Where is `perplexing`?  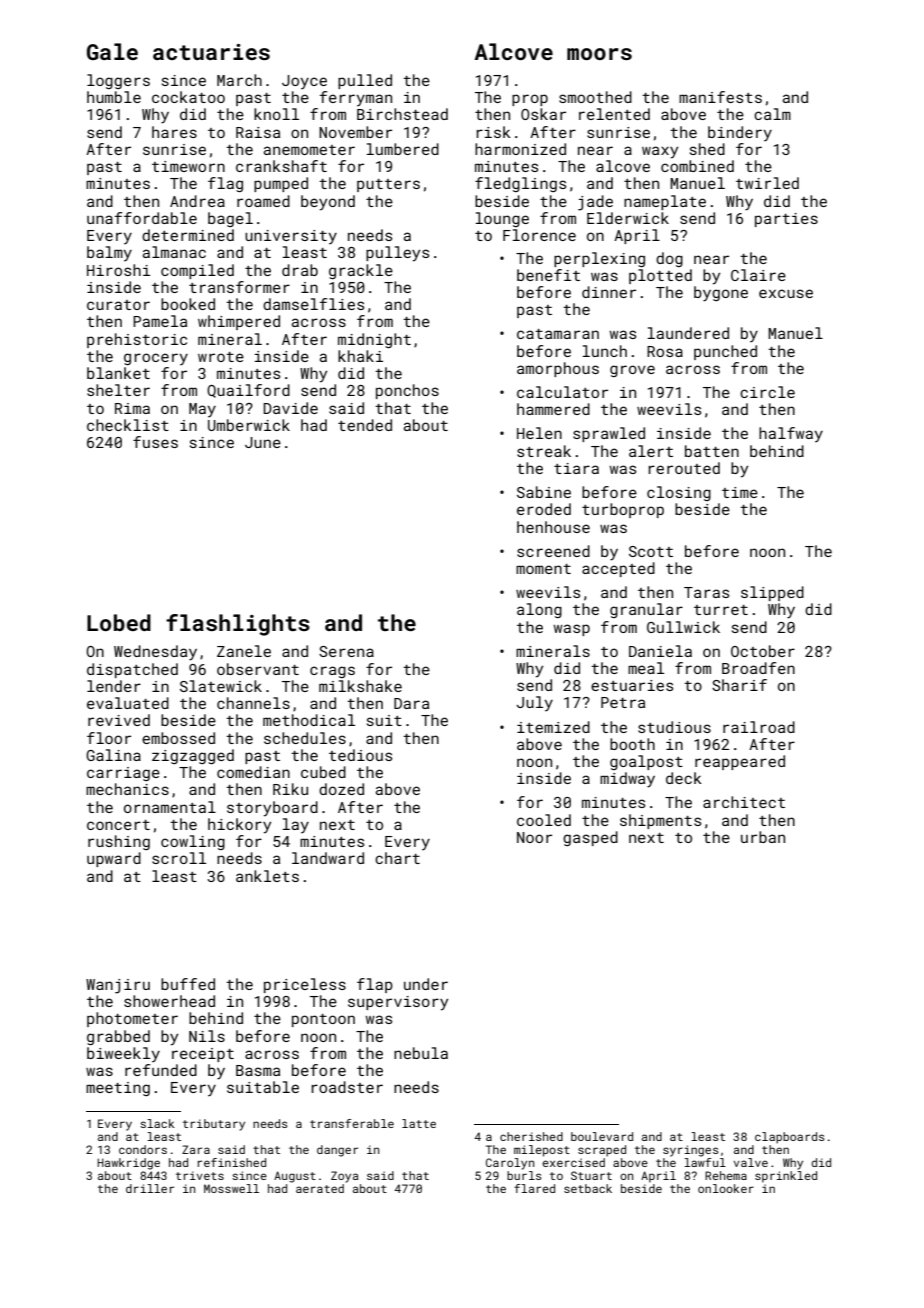
perplexing is located at coordinates (599, 259).
